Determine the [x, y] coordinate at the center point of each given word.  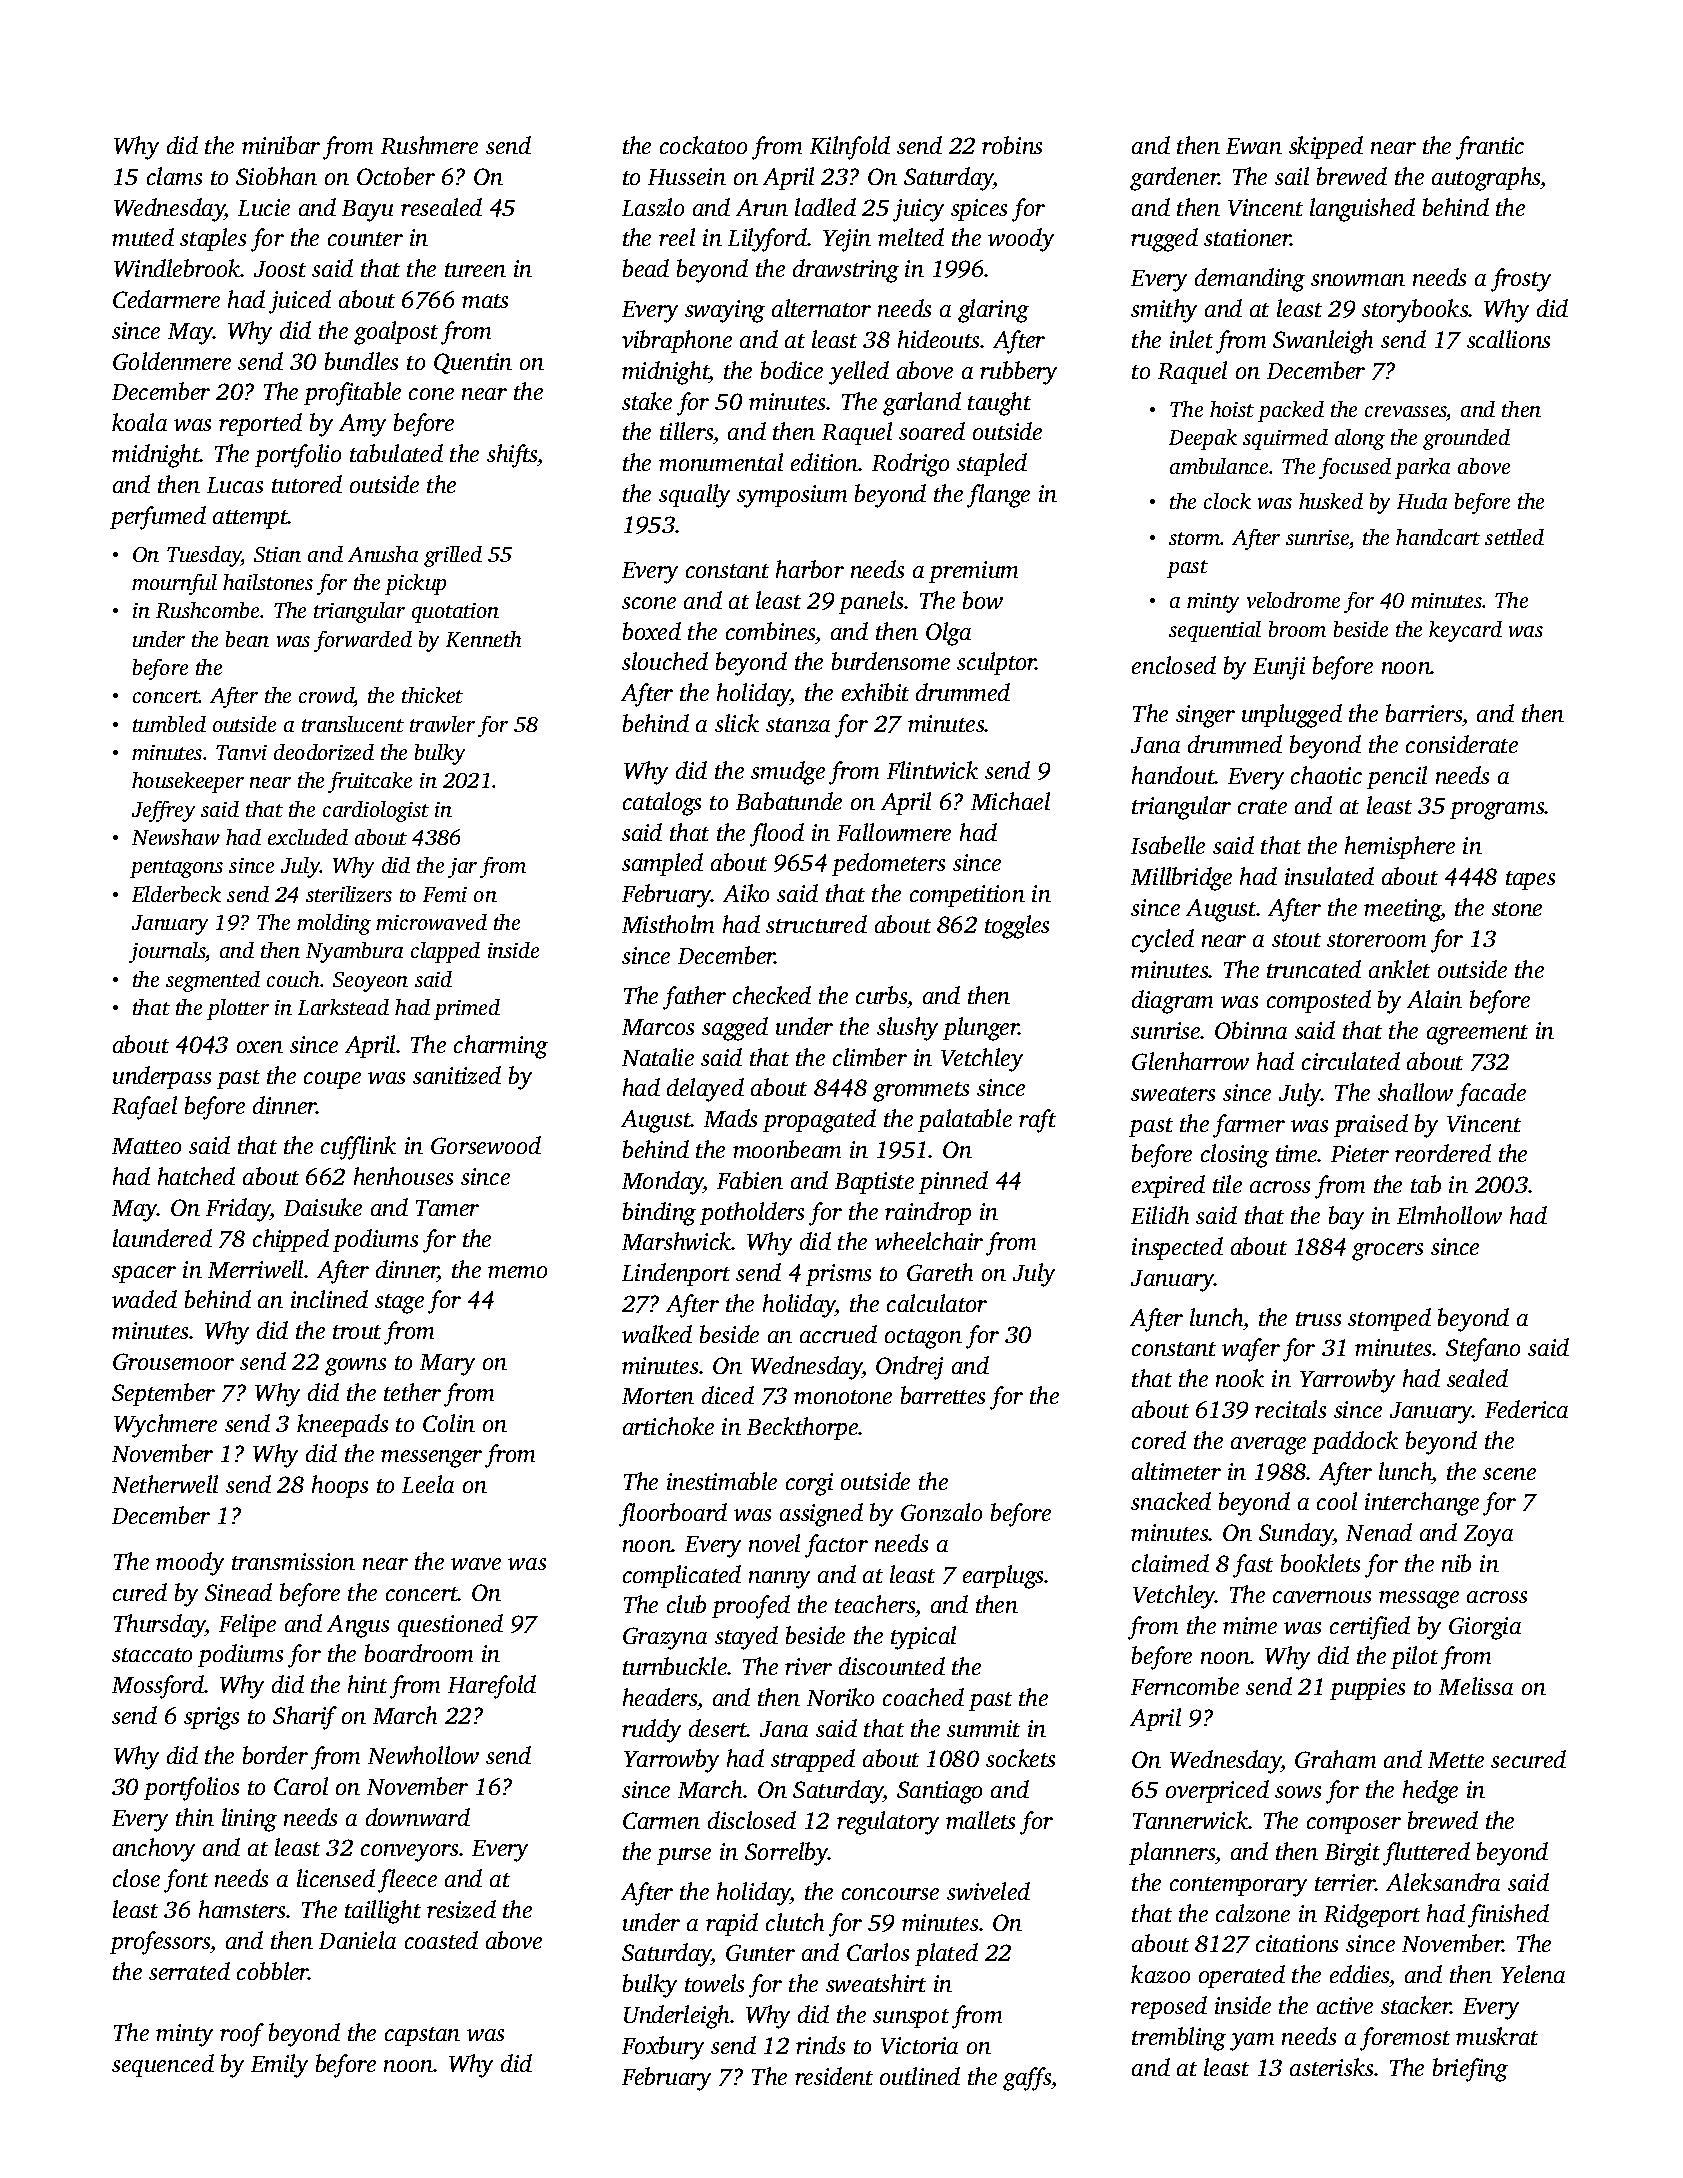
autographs [1486, 179]
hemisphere [1400, 847]
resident [834, 2076]
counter [365, 239]
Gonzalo [941, 1512]
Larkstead [343, 1007]
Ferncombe [1185, 1686]
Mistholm [668, 924]
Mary [447, 1365]
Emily [279, 2066]
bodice [792, 370]
